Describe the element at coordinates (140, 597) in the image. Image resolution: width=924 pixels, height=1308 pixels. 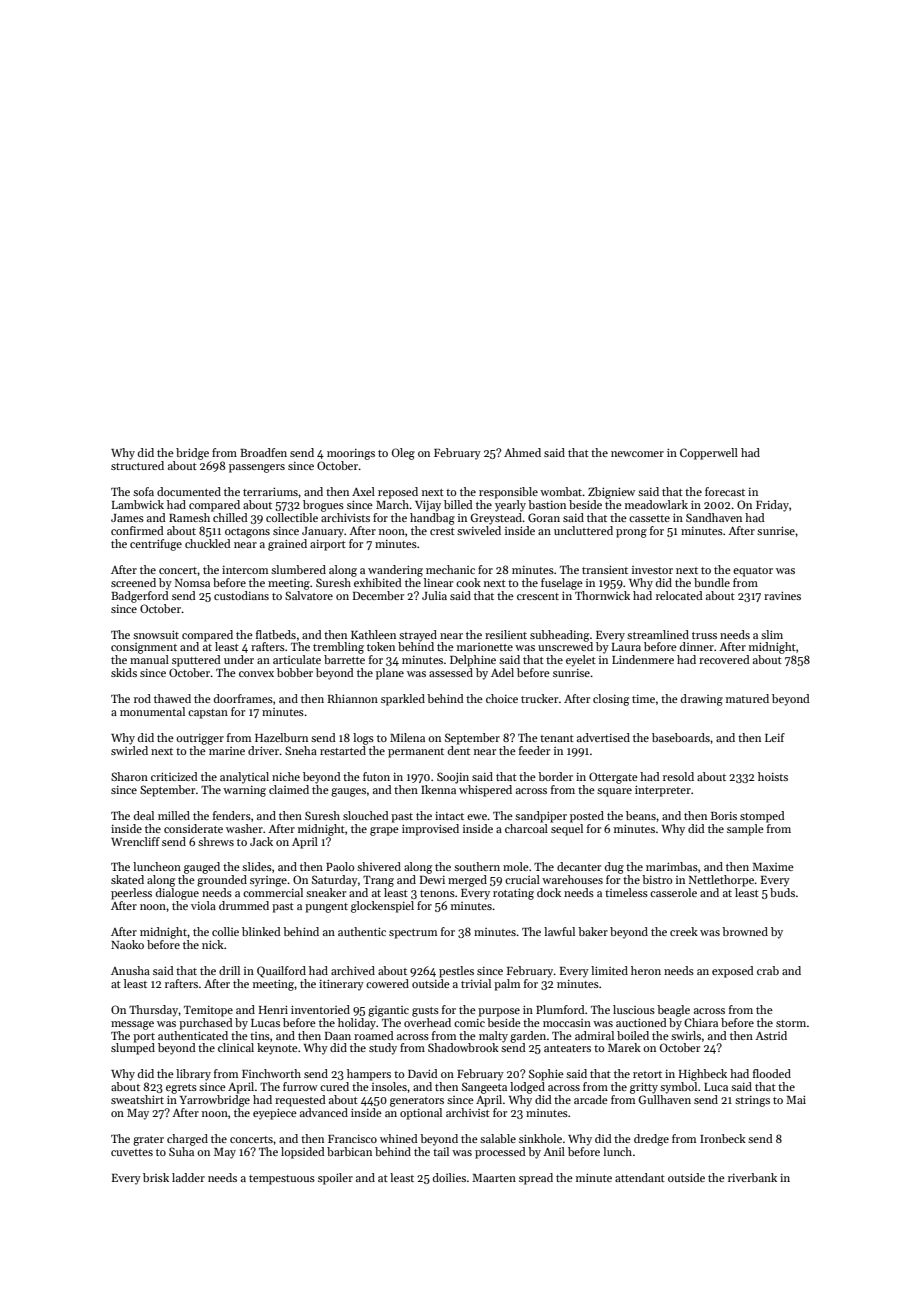
I see `Badgerford` at that location.
